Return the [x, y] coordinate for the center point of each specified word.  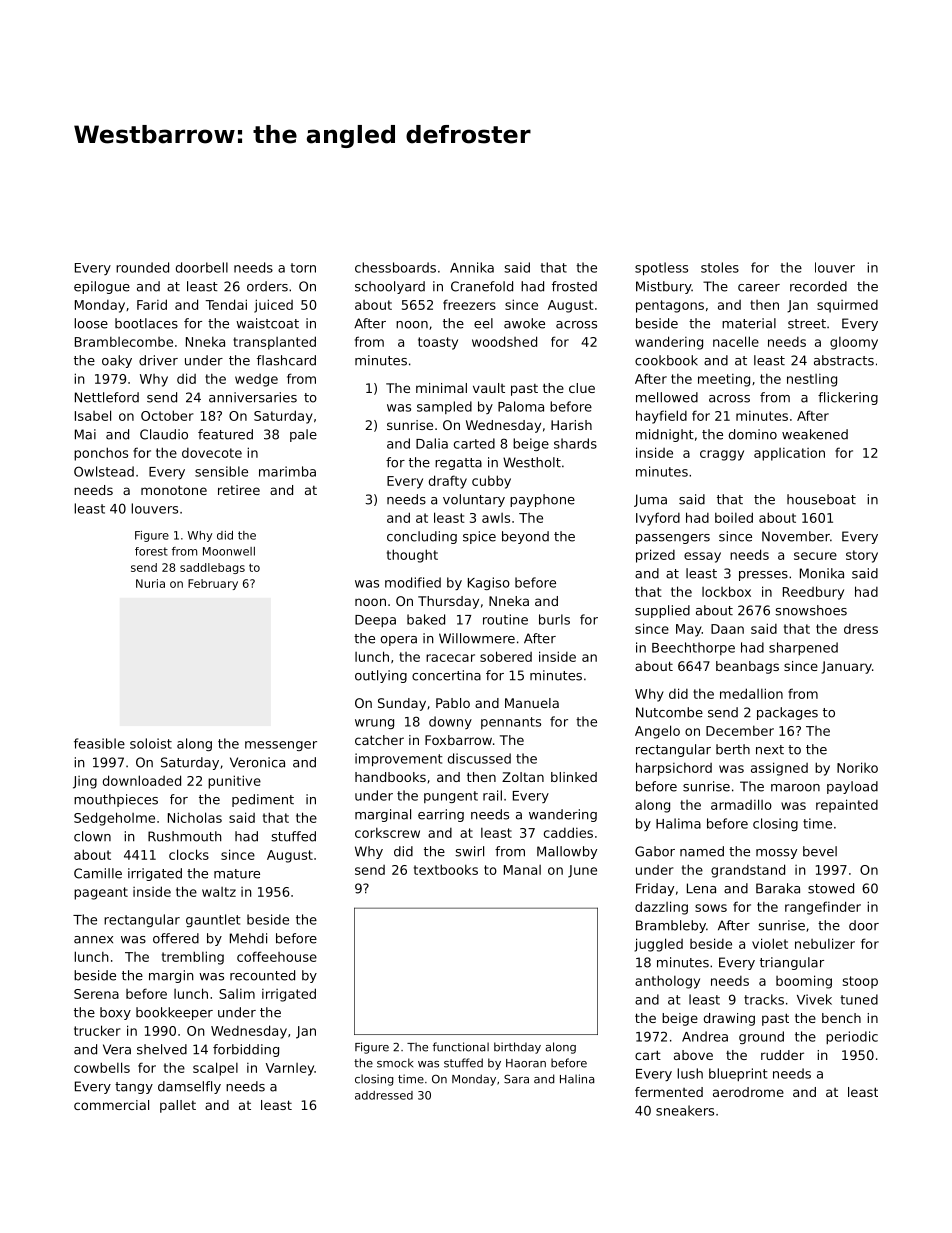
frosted [574, 286]
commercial [111, 1105]
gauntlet [213, 920]
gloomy [854, 343]
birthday [517, 1048]
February [213, 584]
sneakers [685, 1110]
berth [733, 749]
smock [395, 1063]
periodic [852, 1037]
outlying [381, 676]
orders [267, 286]
